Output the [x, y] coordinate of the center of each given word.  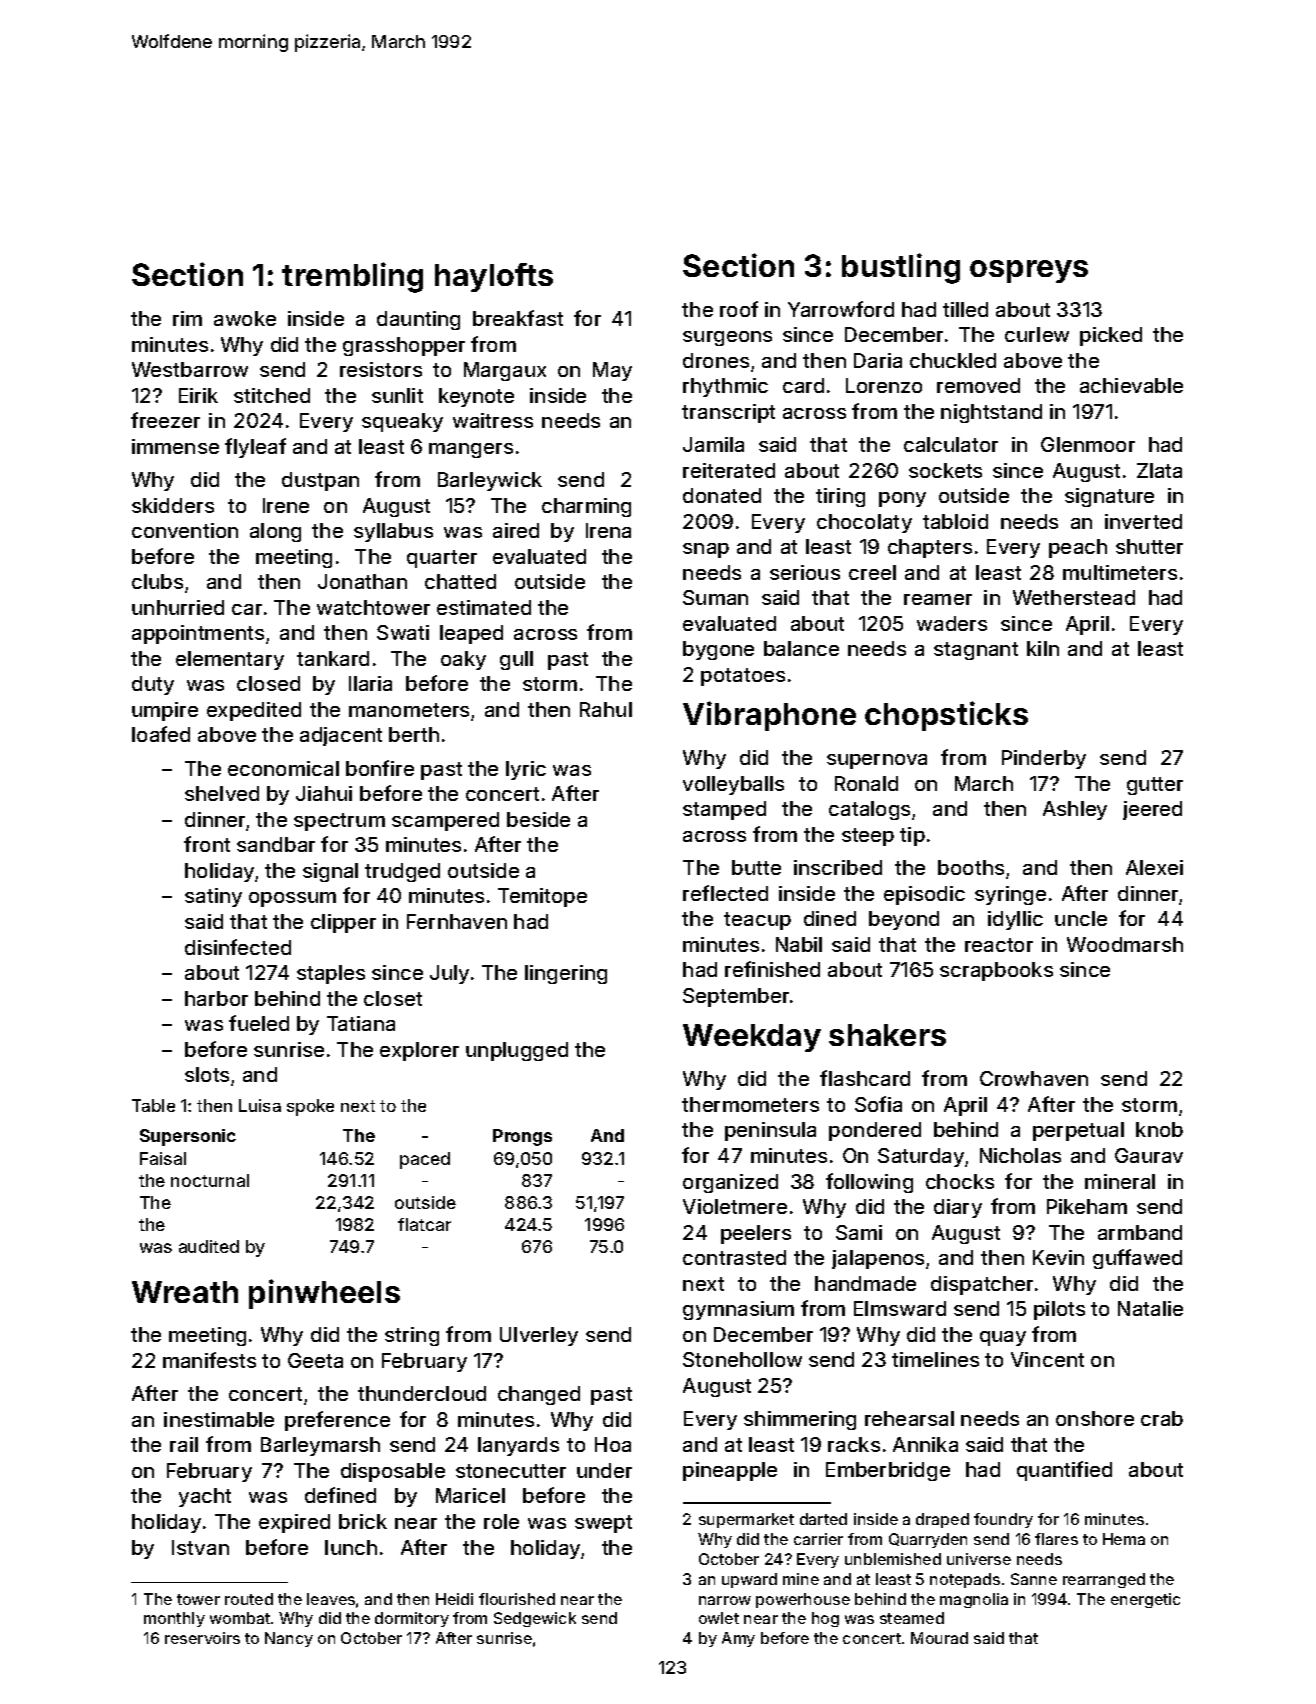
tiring [840, 497]
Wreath [185, 1292]
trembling [352, 277]
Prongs [522, 1137]
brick [363, 1521]
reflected [725, 893]
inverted [1143, 521]
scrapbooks [996, 971]
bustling [901, 268]
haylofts [494, 277]
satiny [213, 897]
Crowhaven [1034, 1078]
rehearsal [909, 1418]
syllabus [393, 532]
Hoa [613, 1444]
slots [207, 1074]
